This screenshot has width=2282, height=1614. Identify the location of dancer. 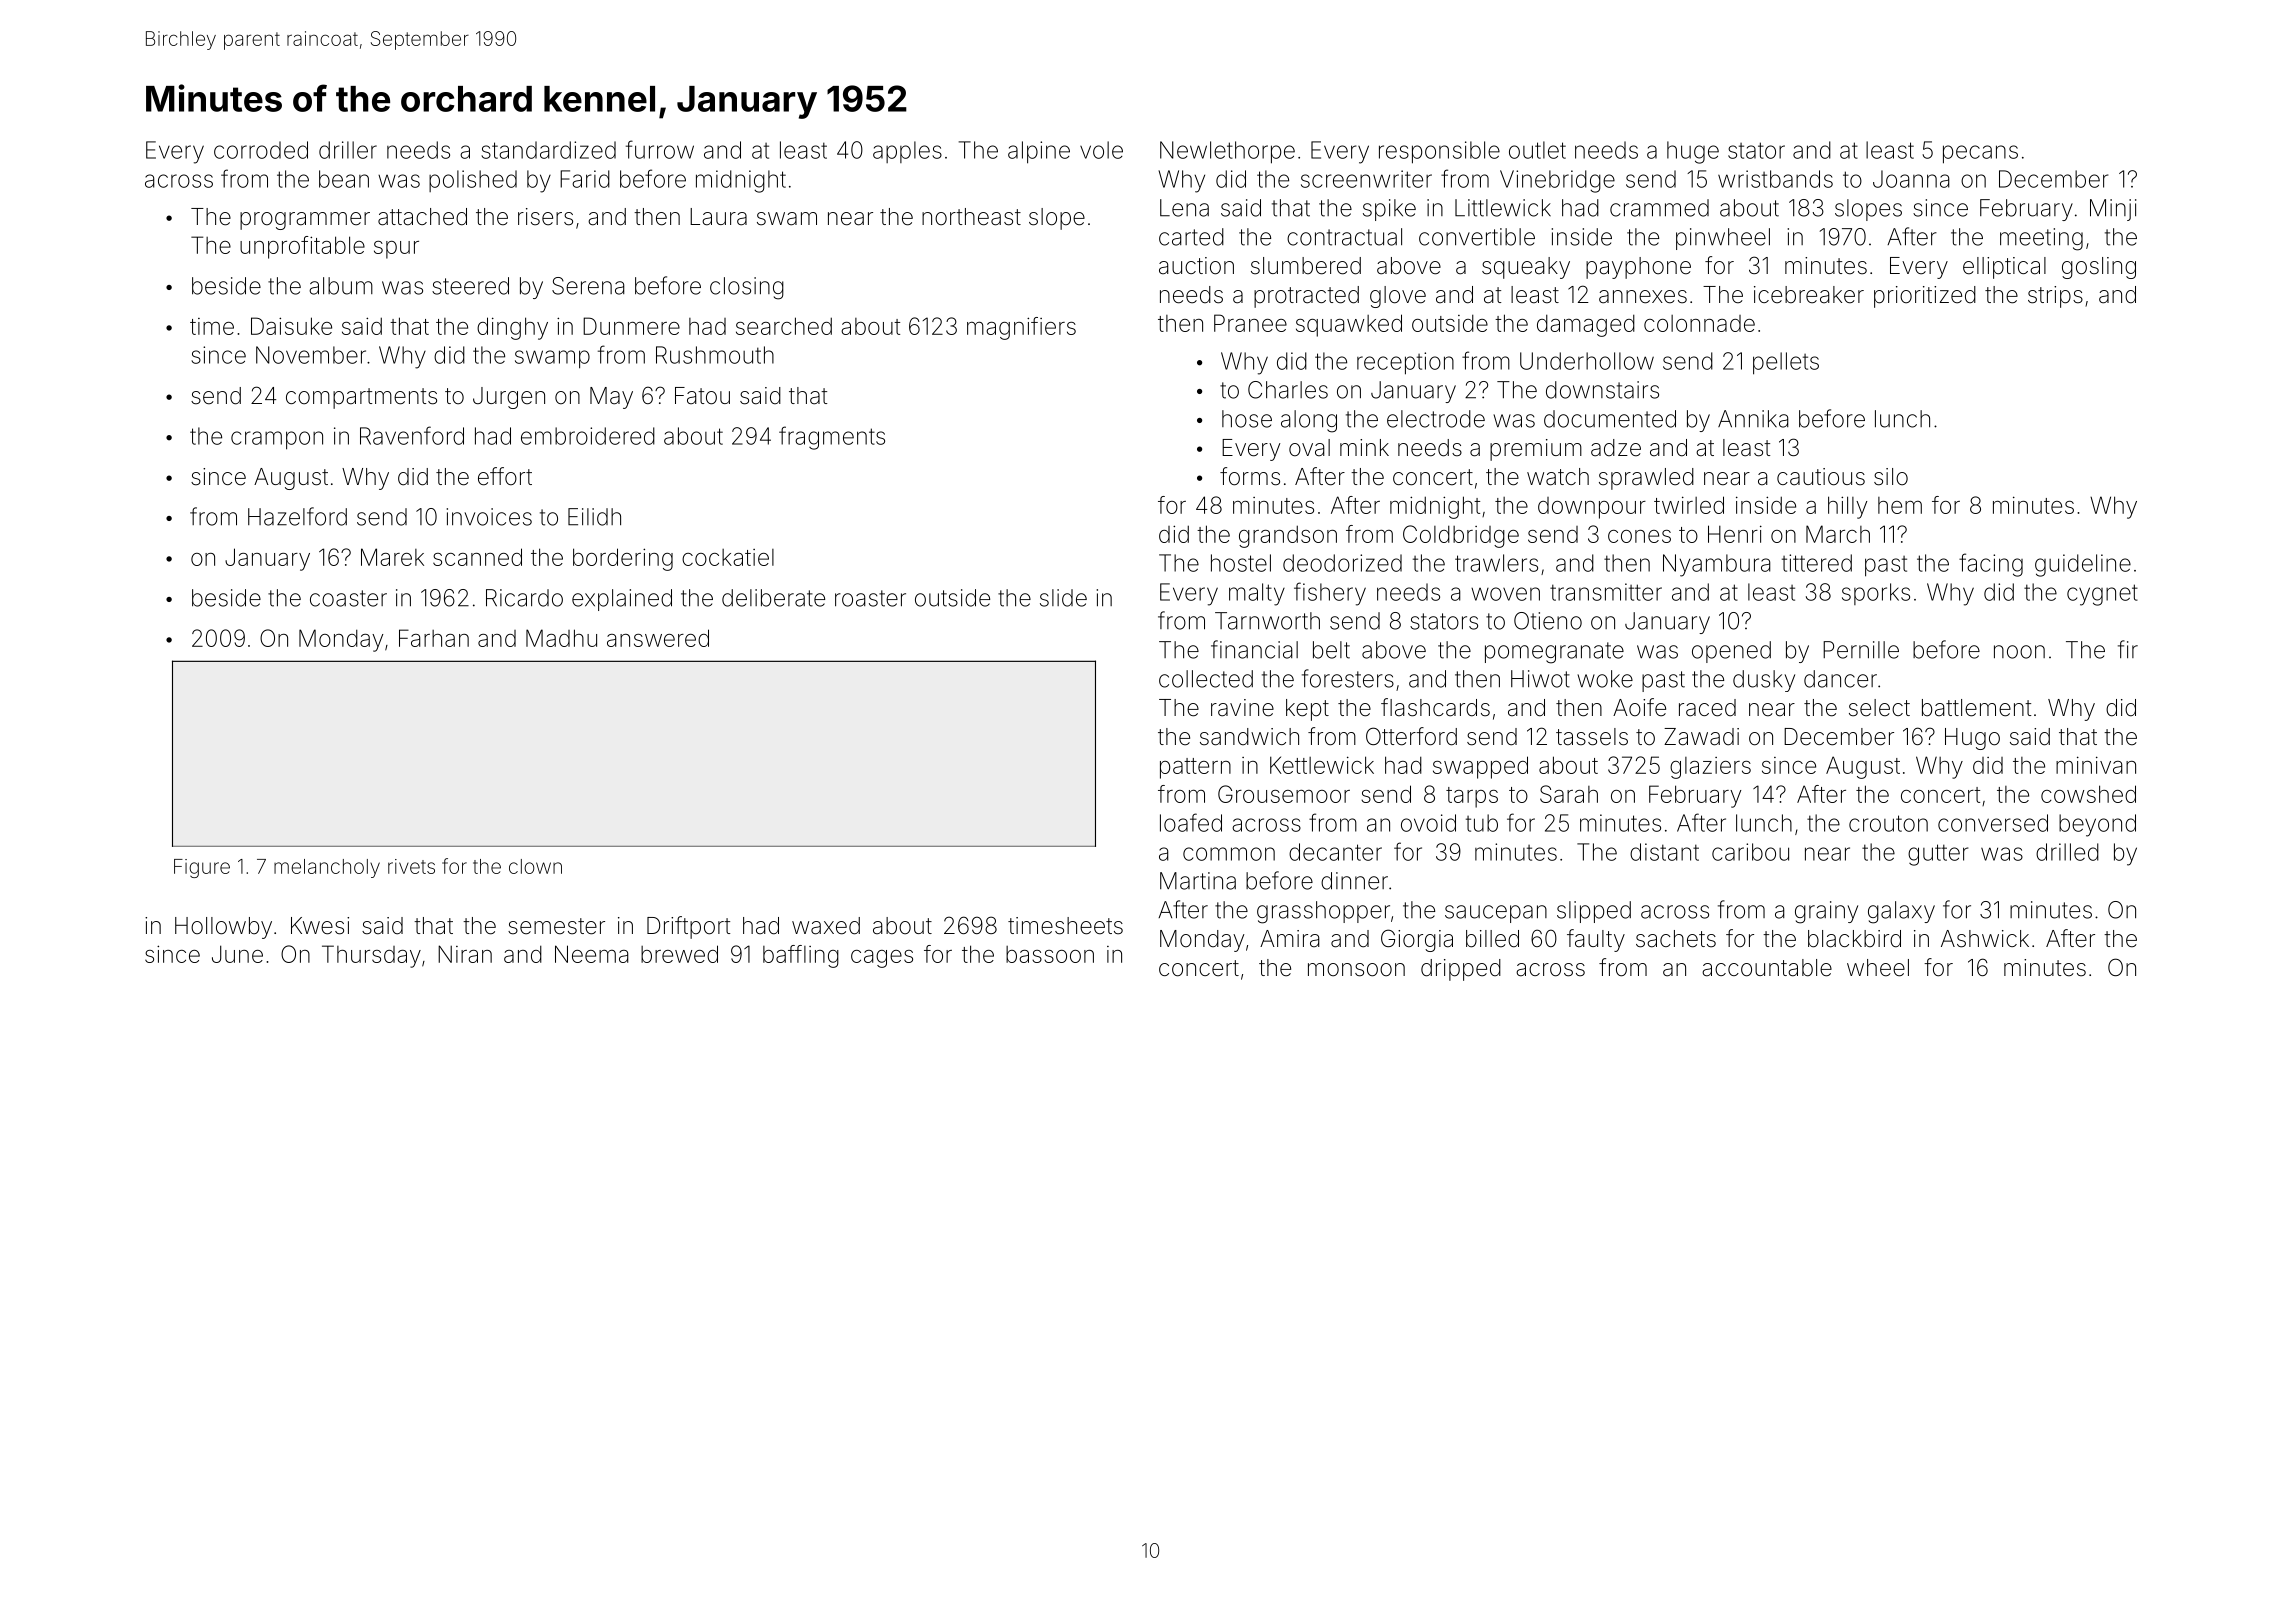
(1840, 679).
